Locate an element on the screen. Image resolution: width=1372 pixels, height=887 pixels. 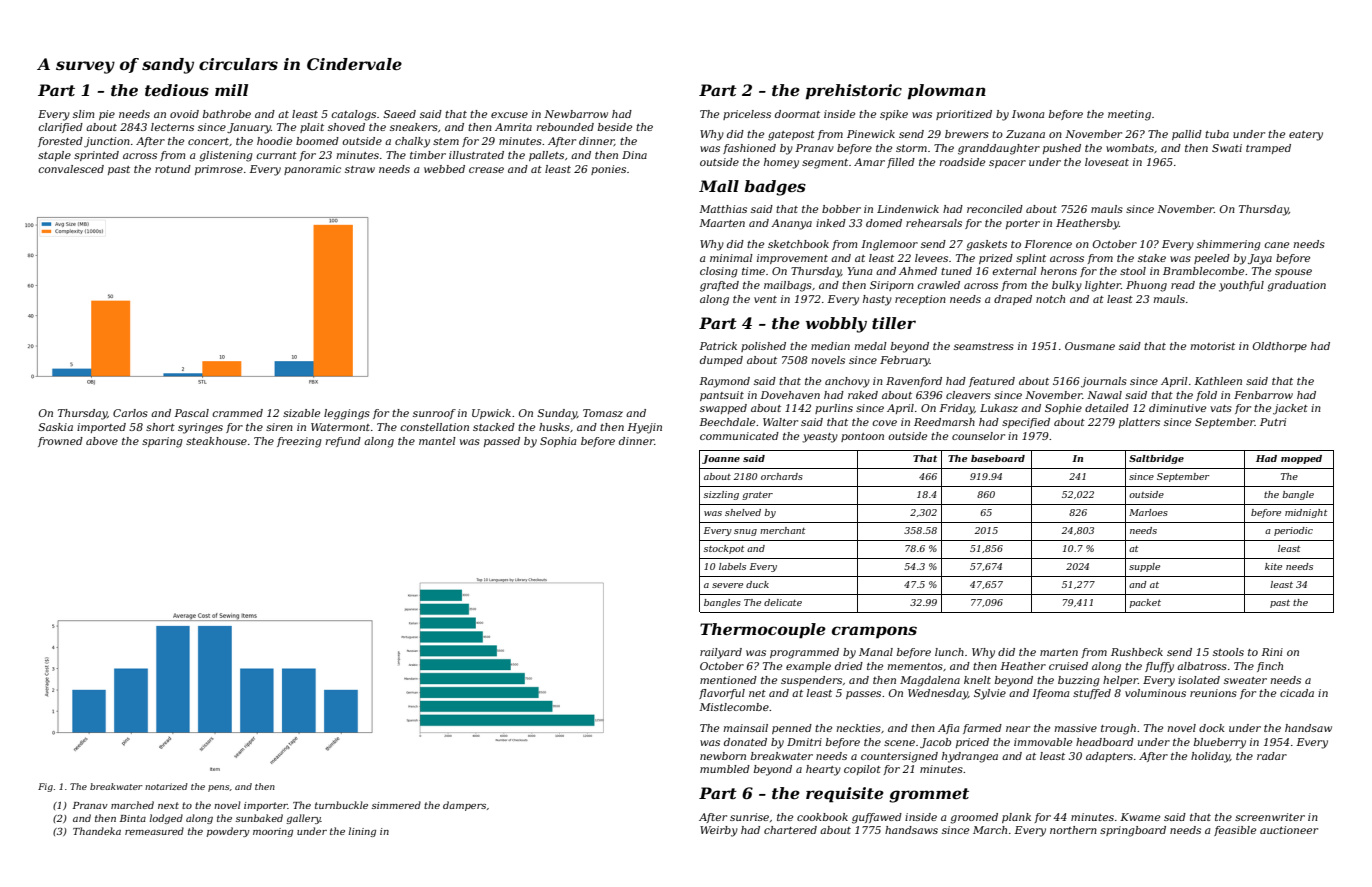
Tomasz is located at coordinates (603, 413).
